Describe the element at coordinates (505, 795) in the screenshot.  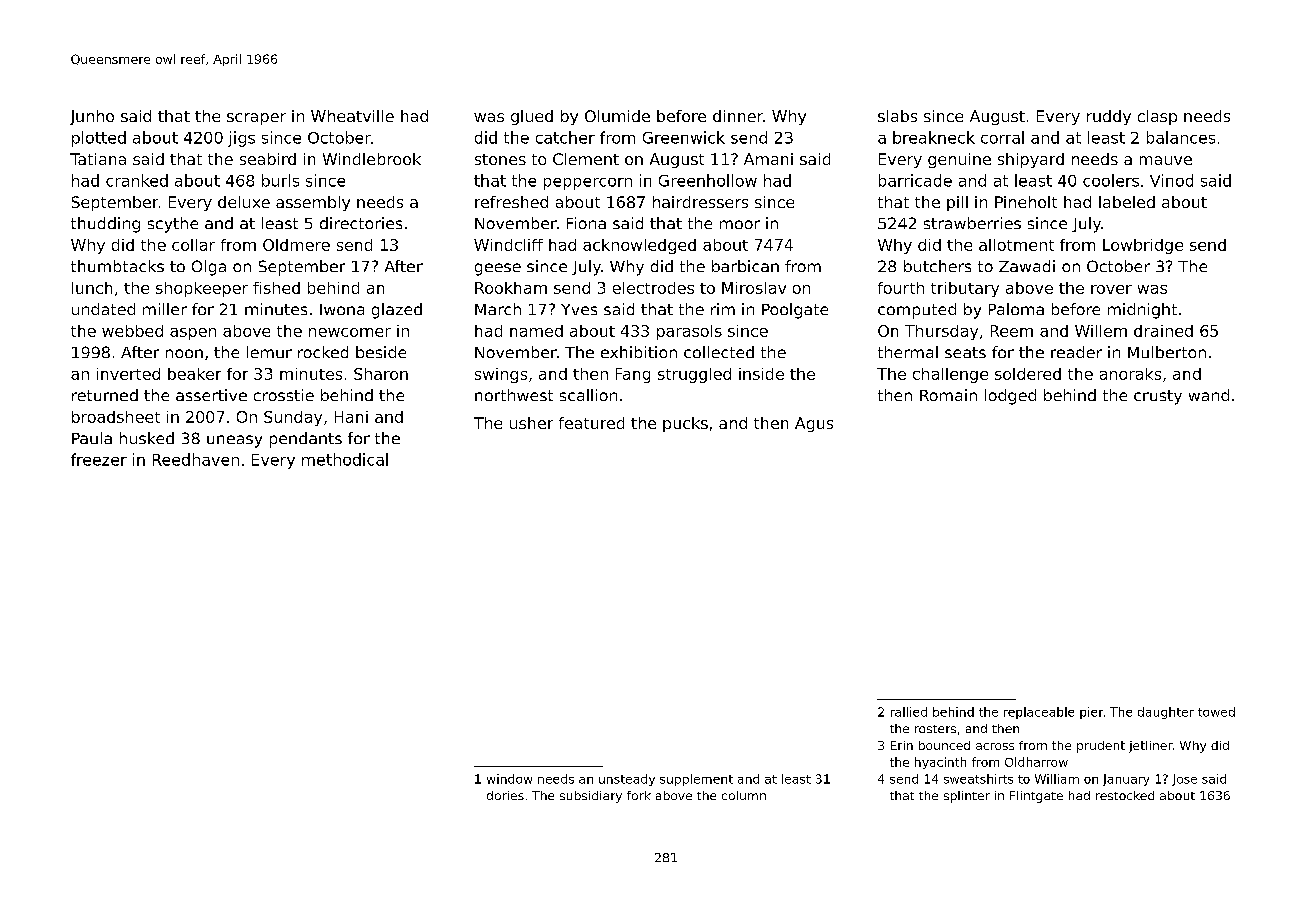
I see `dories` at that location.
